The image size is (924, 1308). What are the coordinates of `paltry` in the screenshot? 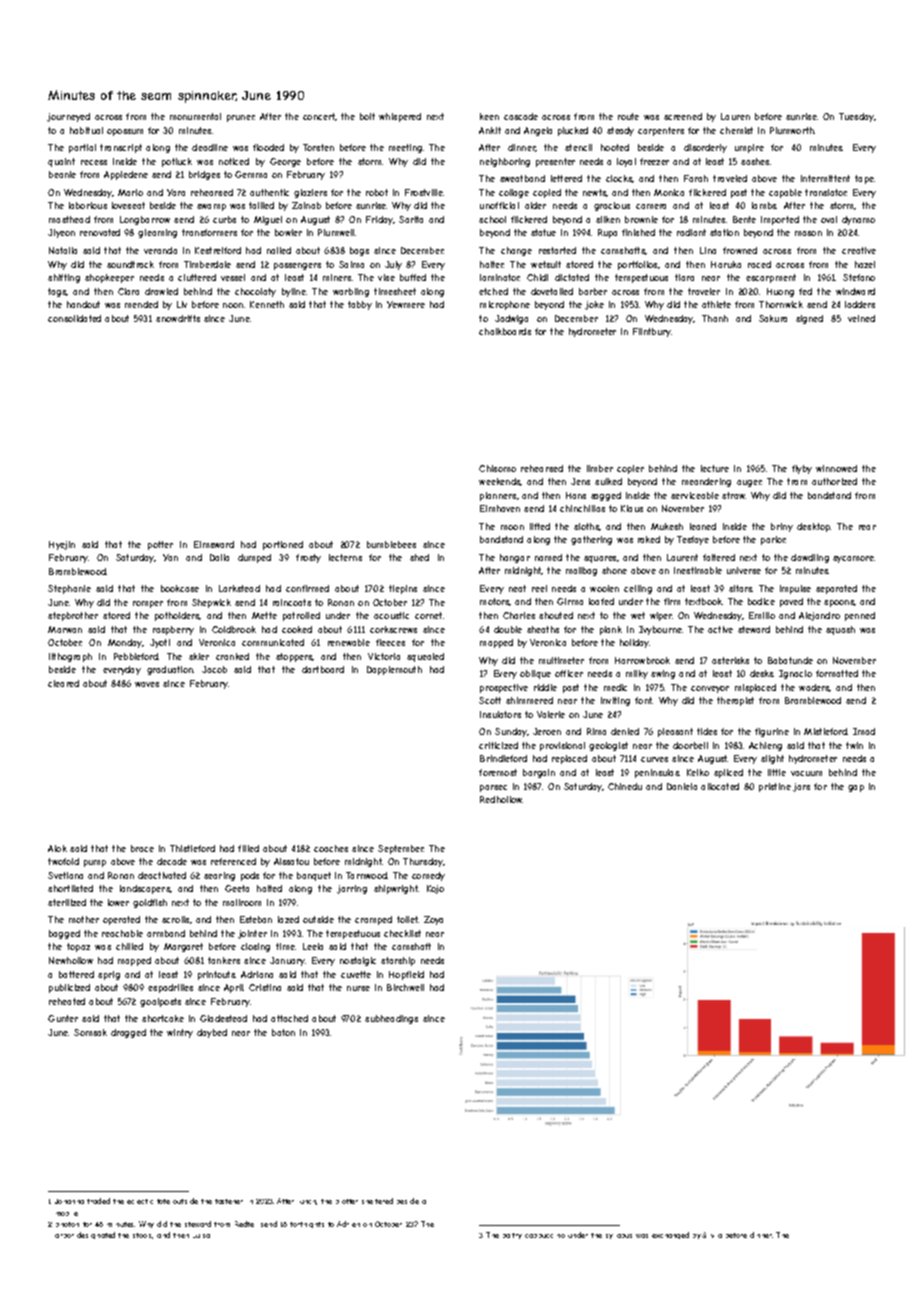 It's located at (512, 1236).
